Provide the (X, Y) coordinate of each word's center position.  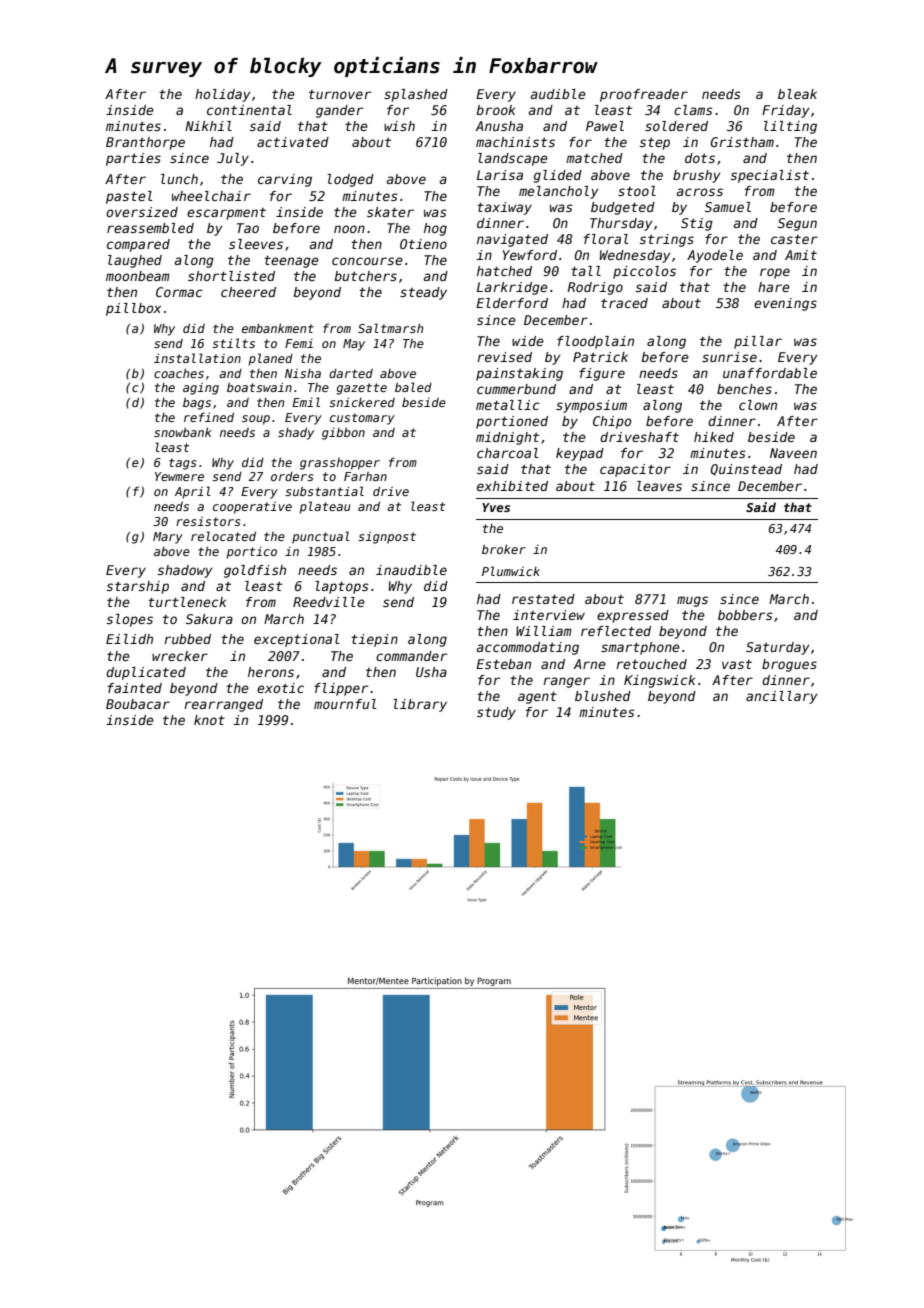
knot (209, 720)
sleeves (256, 244)
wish (399, 126)
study (496, 713)
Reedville (329, 602)
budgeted (623, 208)
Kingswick (659, 681)
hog (435, 229)
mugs (692, 601)
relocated (223, 536)
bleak (797, 94)
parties (133, 159)
